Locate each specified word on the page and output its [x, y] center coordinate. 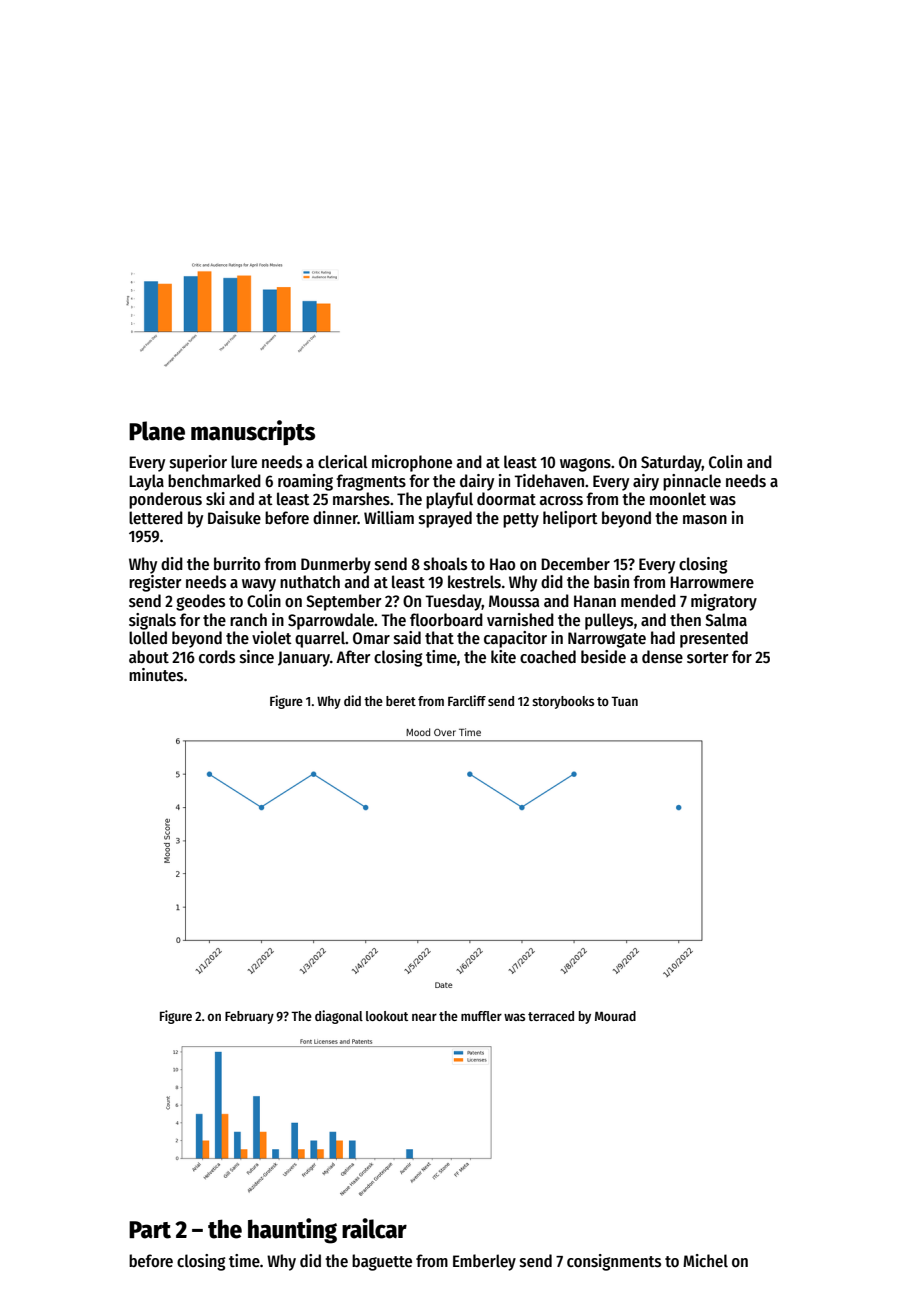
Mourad [615, 1016]
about [149, 657]
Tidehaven [549, 481]
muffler [481, 1016]
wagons [585, 465]
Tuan [624, 701]
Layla [146, 482]
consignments [614, 1262]
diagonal [339, 1017]
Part [150, 1230]
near [424, 1017]
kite [503, 657]
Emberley [484, 1262]
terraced [551, 1016]
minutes [156, 675]
